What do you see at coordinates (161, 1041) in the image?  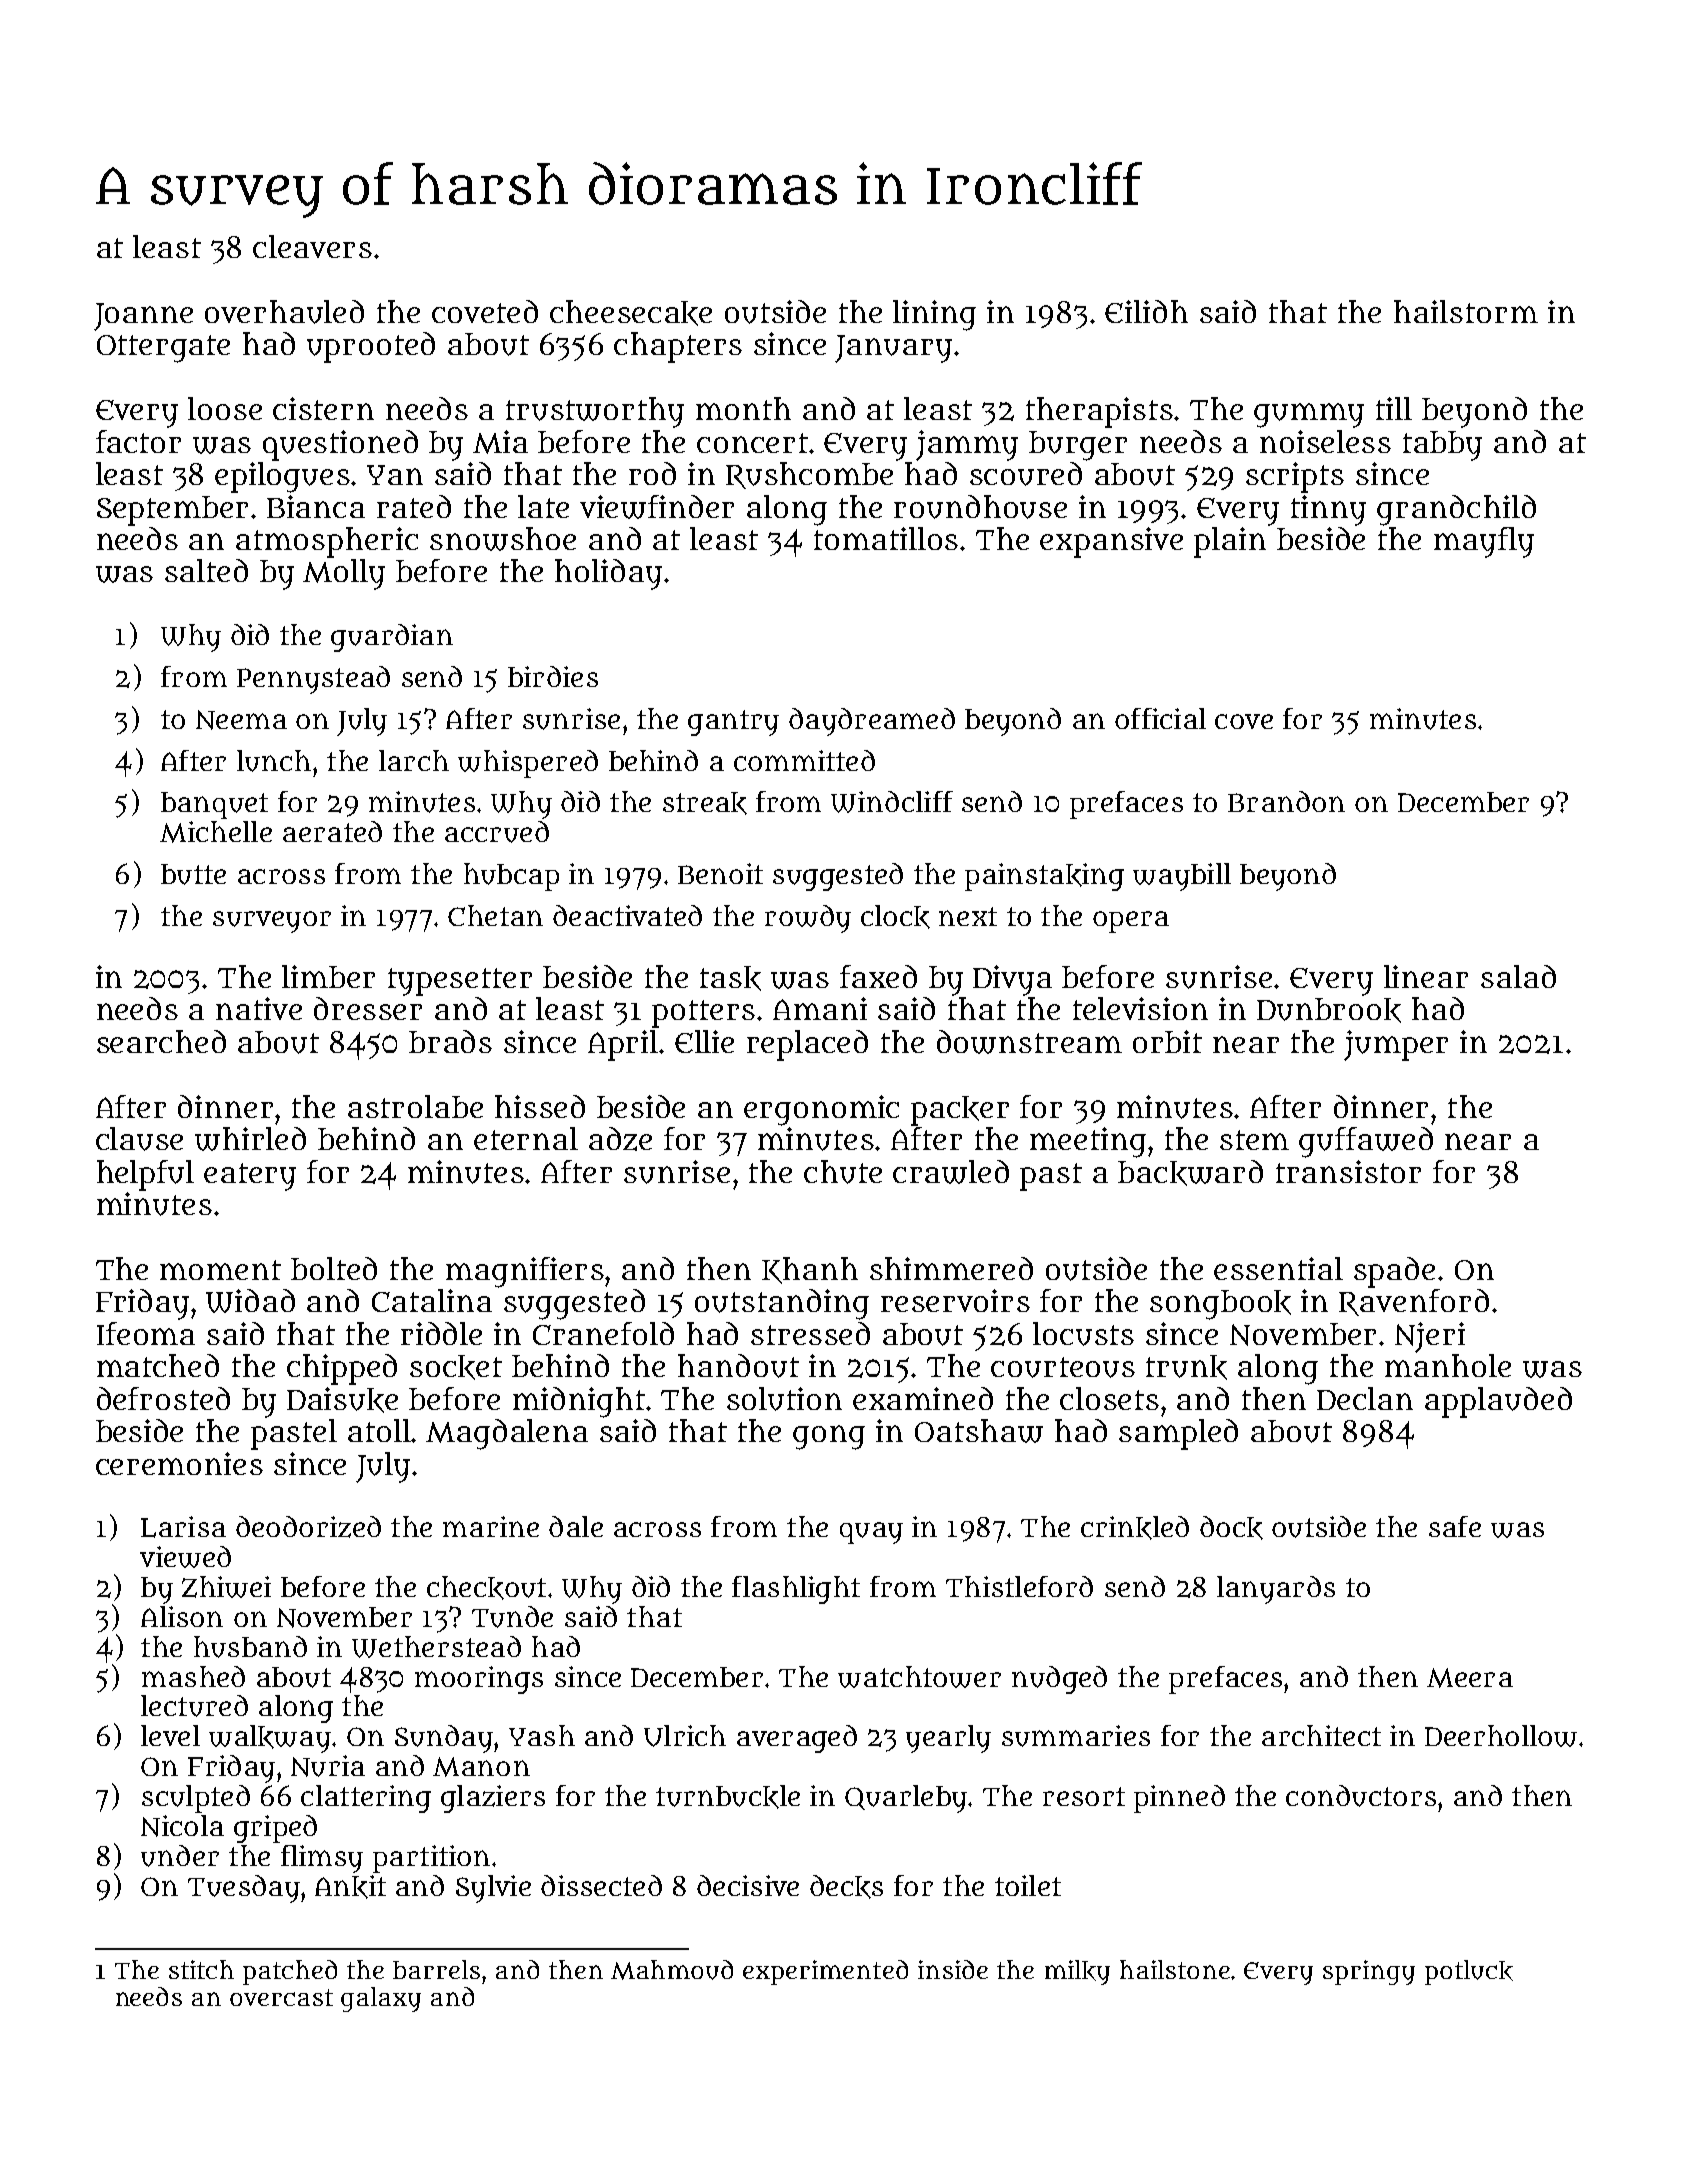 I see `searched` at bounding box center [161, 1041].
